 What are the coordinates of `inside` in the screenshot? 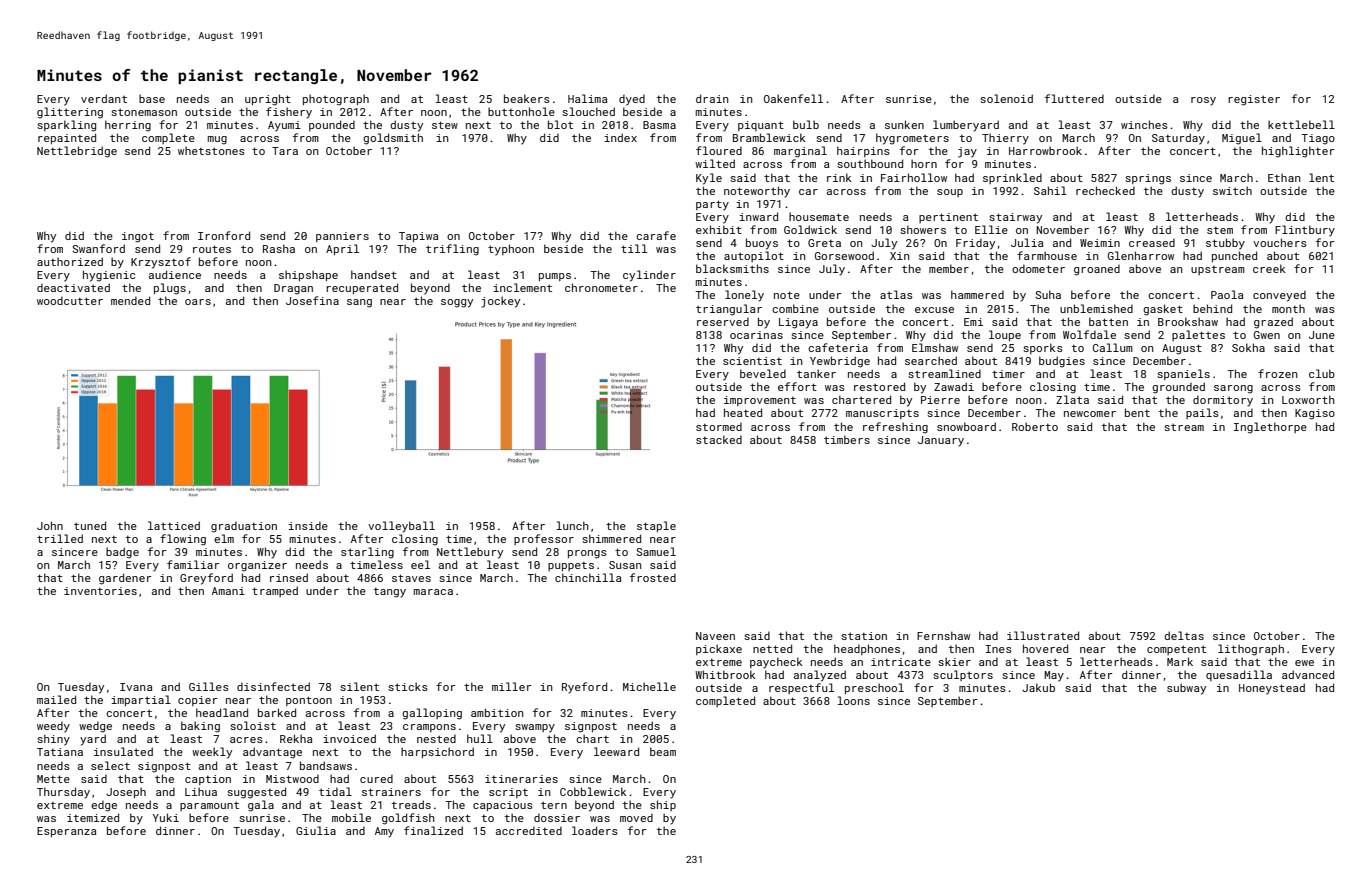 It's located at (308, 525).
